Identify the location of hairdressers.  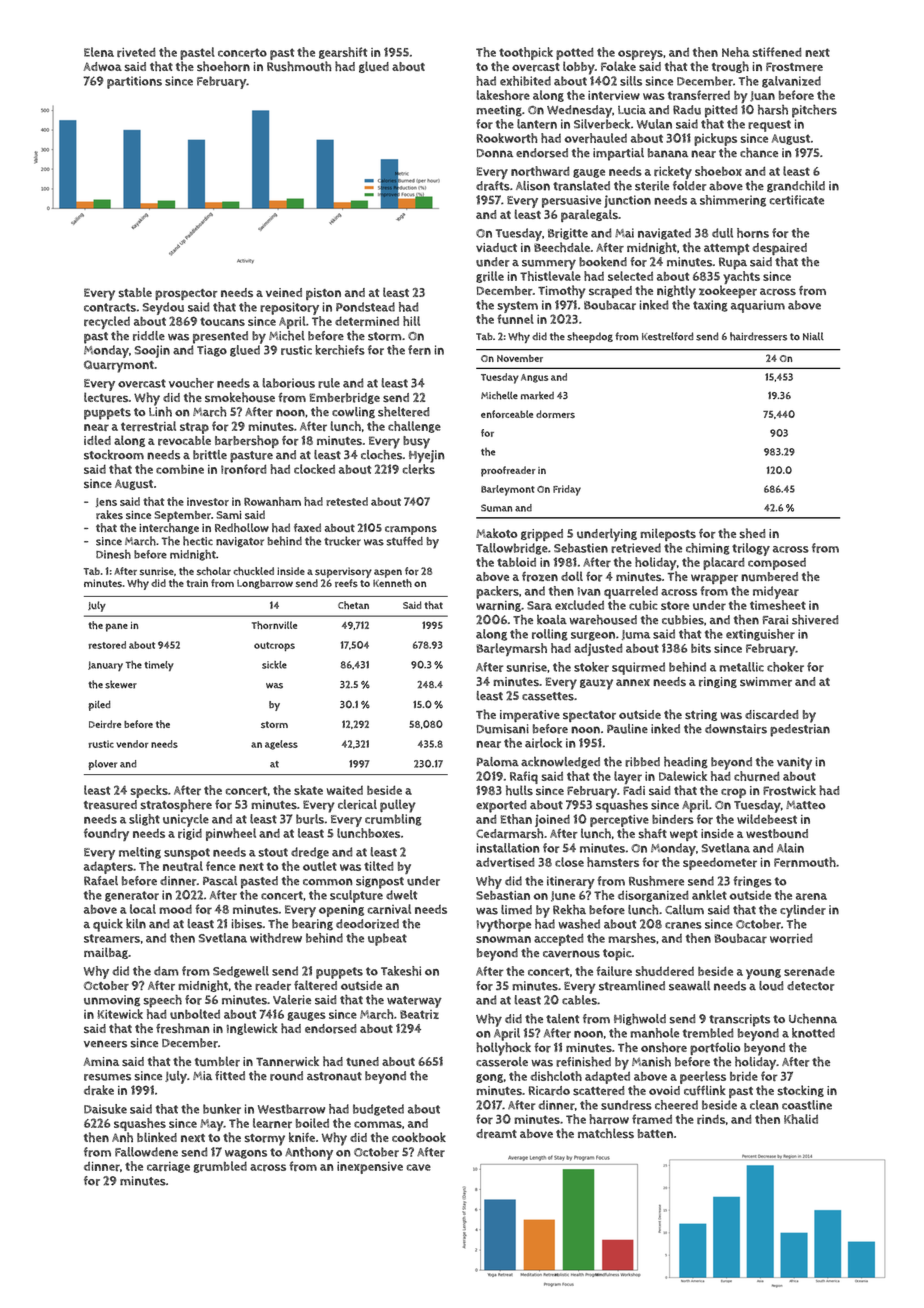
(758, 336).
